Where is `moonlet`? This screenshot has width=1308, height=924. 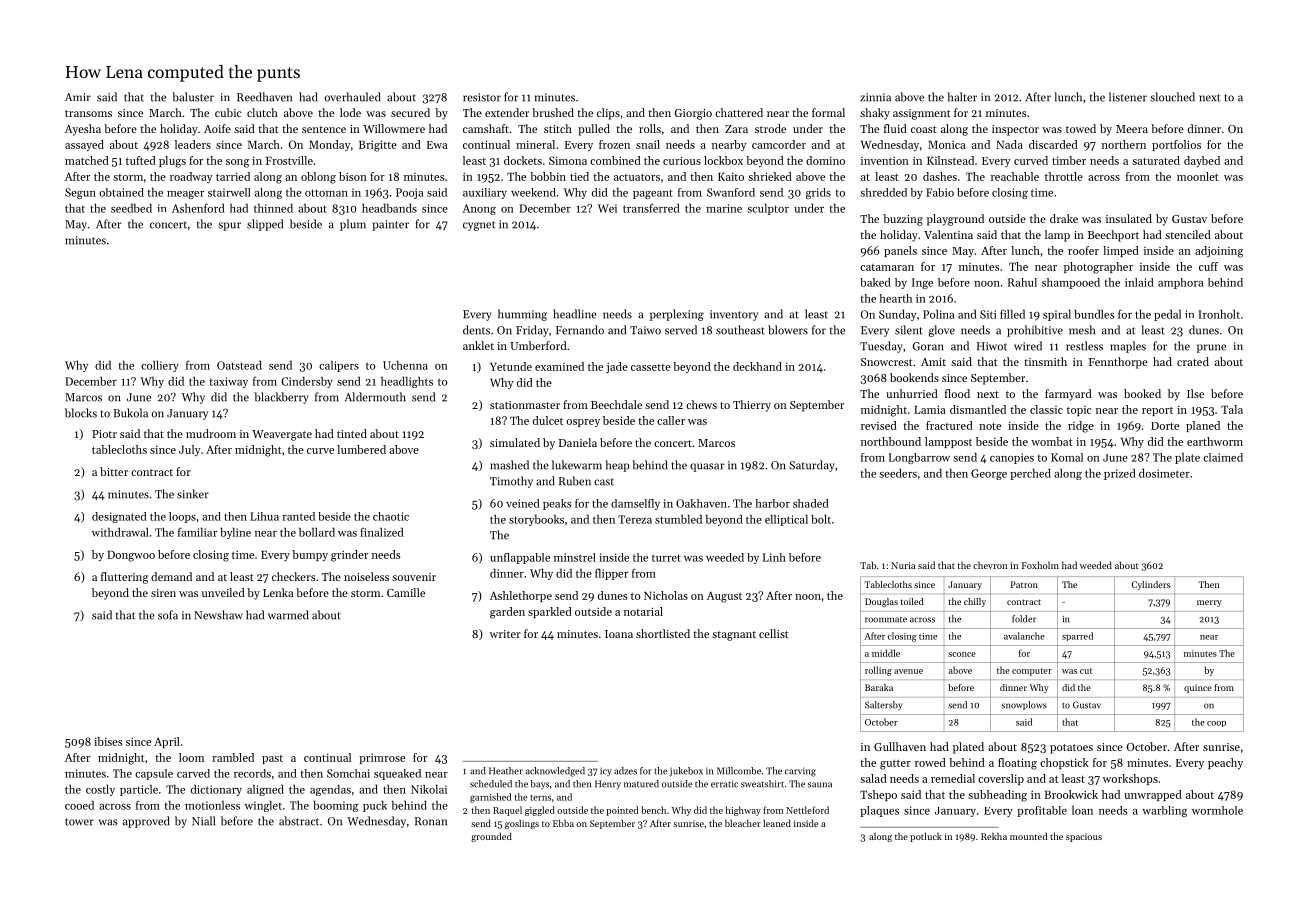
moonlet is located at coordinates (1198, 176).
